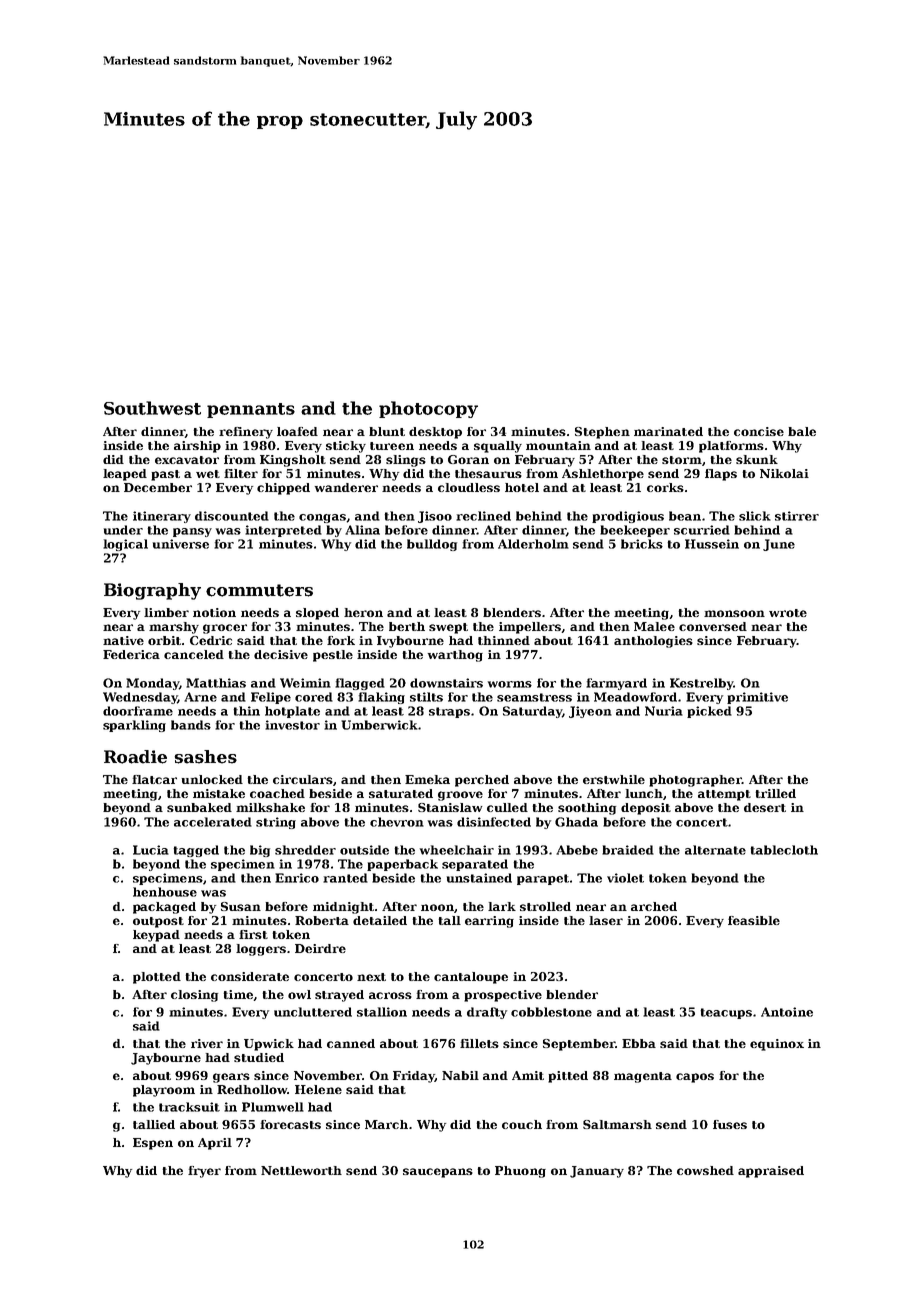  I want to click on photocopy, so click(428, 409).
